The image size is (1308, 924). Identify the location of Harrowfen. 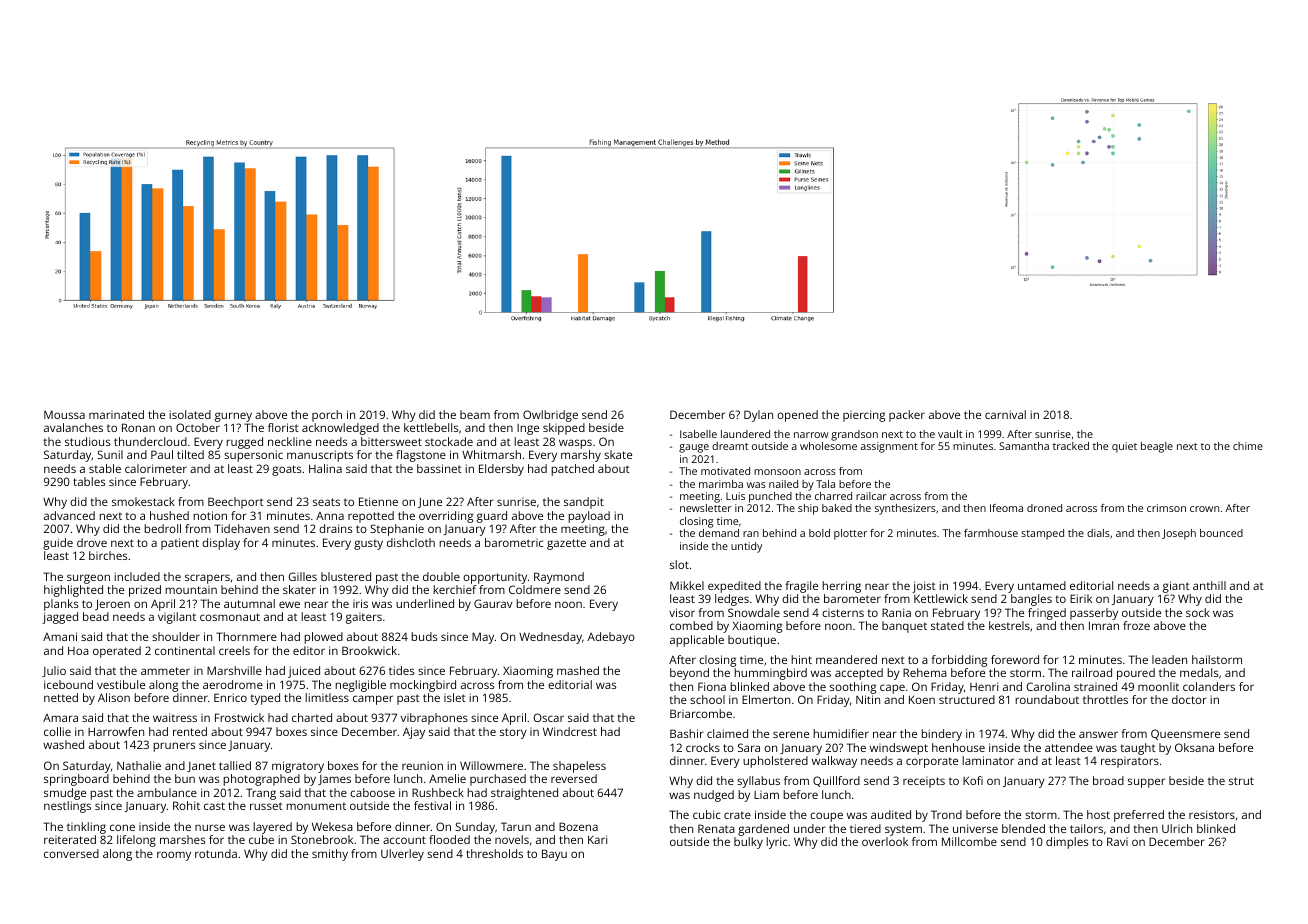
(116, 731).
